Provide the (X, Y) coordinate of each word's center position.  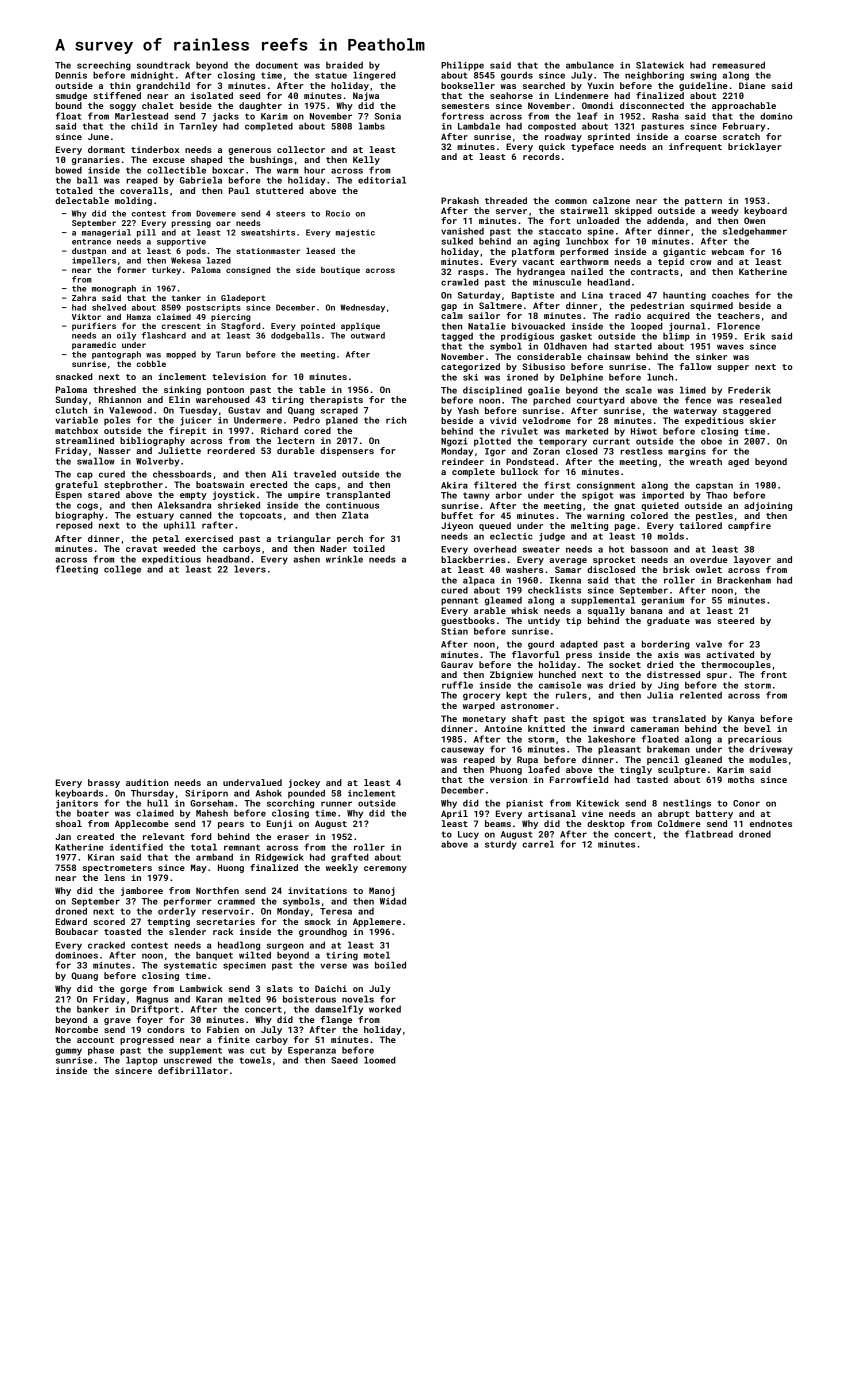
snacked (74, 376)
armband (214, 857)
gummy (68, 1052)
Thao (717, 495)
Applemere (377, 922)
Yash (468, 410)
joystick (234, 495)
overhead (495, 549)
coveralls (144, 190)
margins (687, 452)
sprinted (609, 137)
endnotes (771, 823)
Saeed (344, 1060)
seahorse (511, 95)
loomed (380, 1060)
